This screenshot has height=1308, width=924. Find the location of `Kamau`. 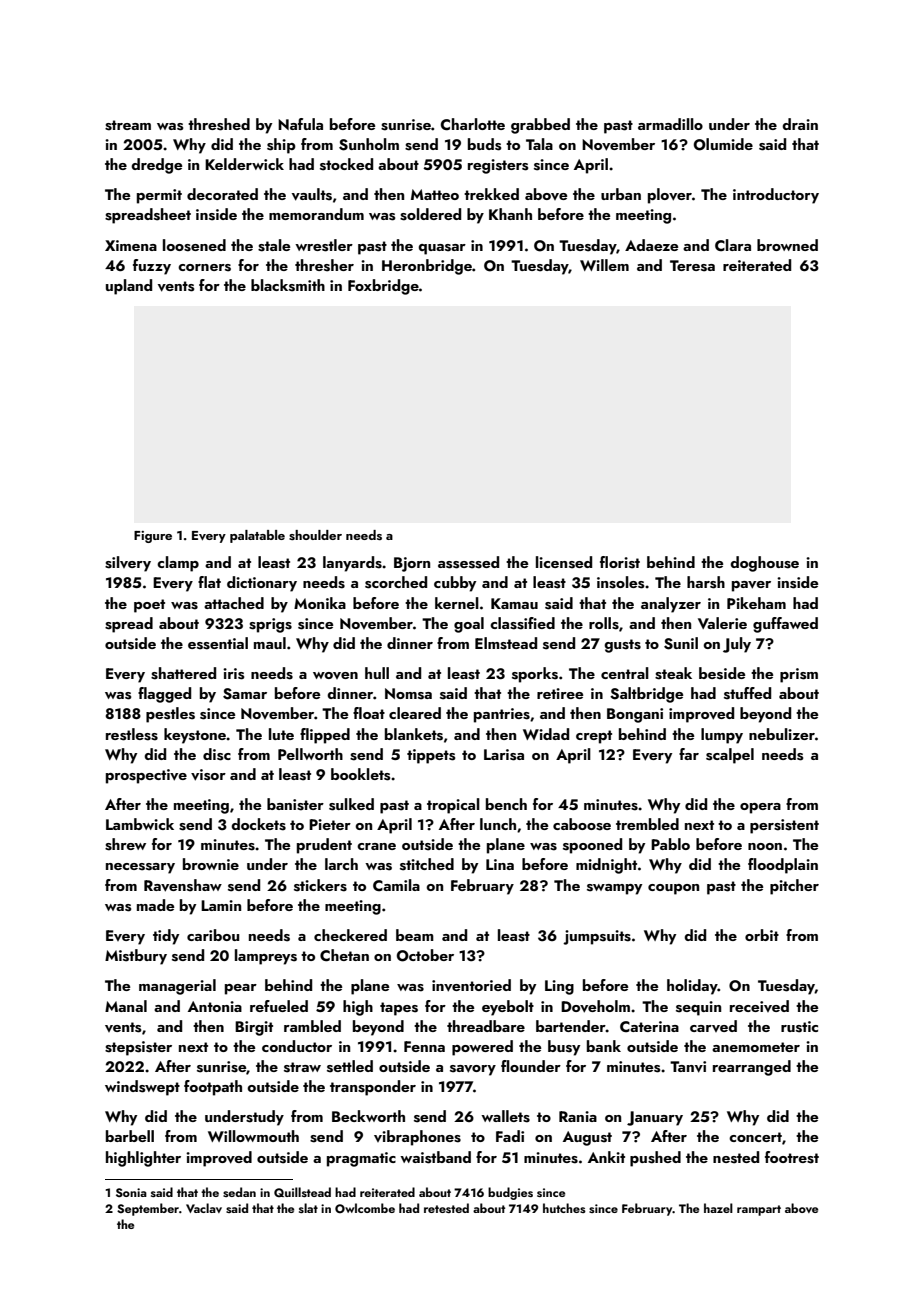

Kamau is located at coordinates (514, 603).
